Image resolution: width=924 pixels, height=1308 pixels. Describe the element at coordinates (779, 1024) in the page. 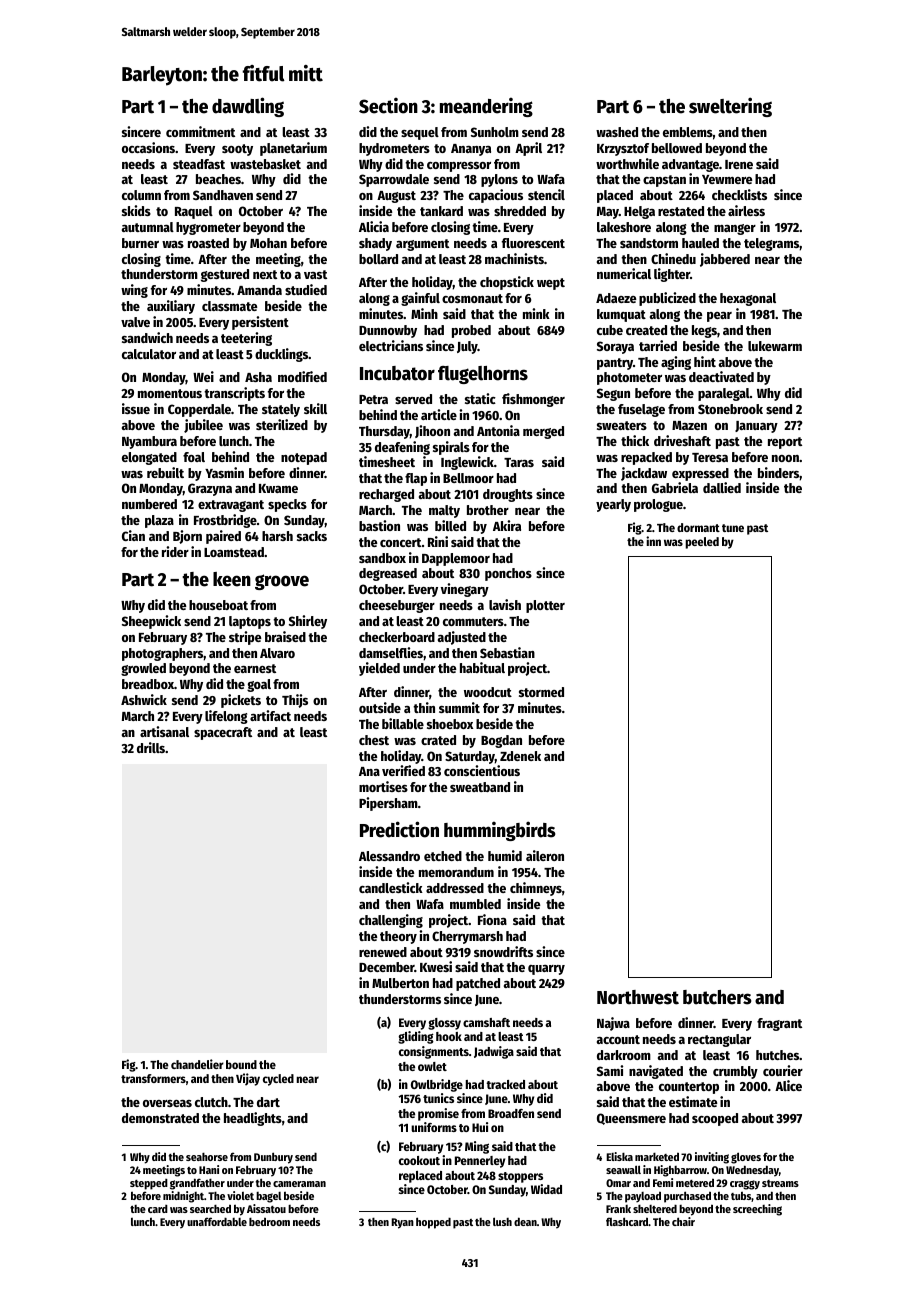

I see `fragrant` at that location.
